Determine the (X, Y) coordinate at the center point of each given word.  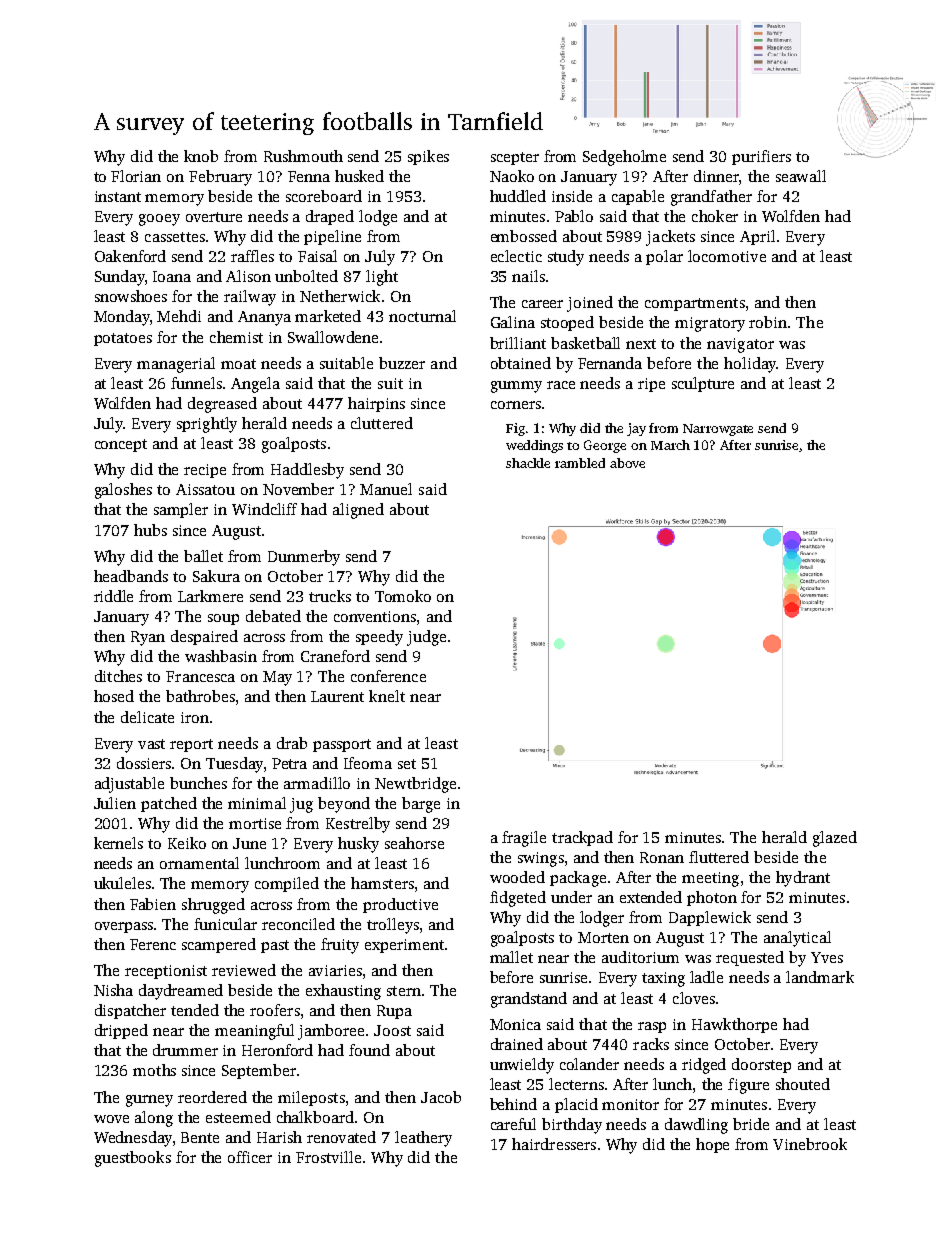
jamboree (331, 1032)
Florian (136, 176)
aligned (358, 511)
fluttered (719, 857)
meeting (710, 879)
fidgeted (518, 899)
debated (273, 616)
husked (359, 176)
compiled (287, 884)
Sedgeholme (624, 158)
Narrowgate (718, 430)
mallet (511, 957)
